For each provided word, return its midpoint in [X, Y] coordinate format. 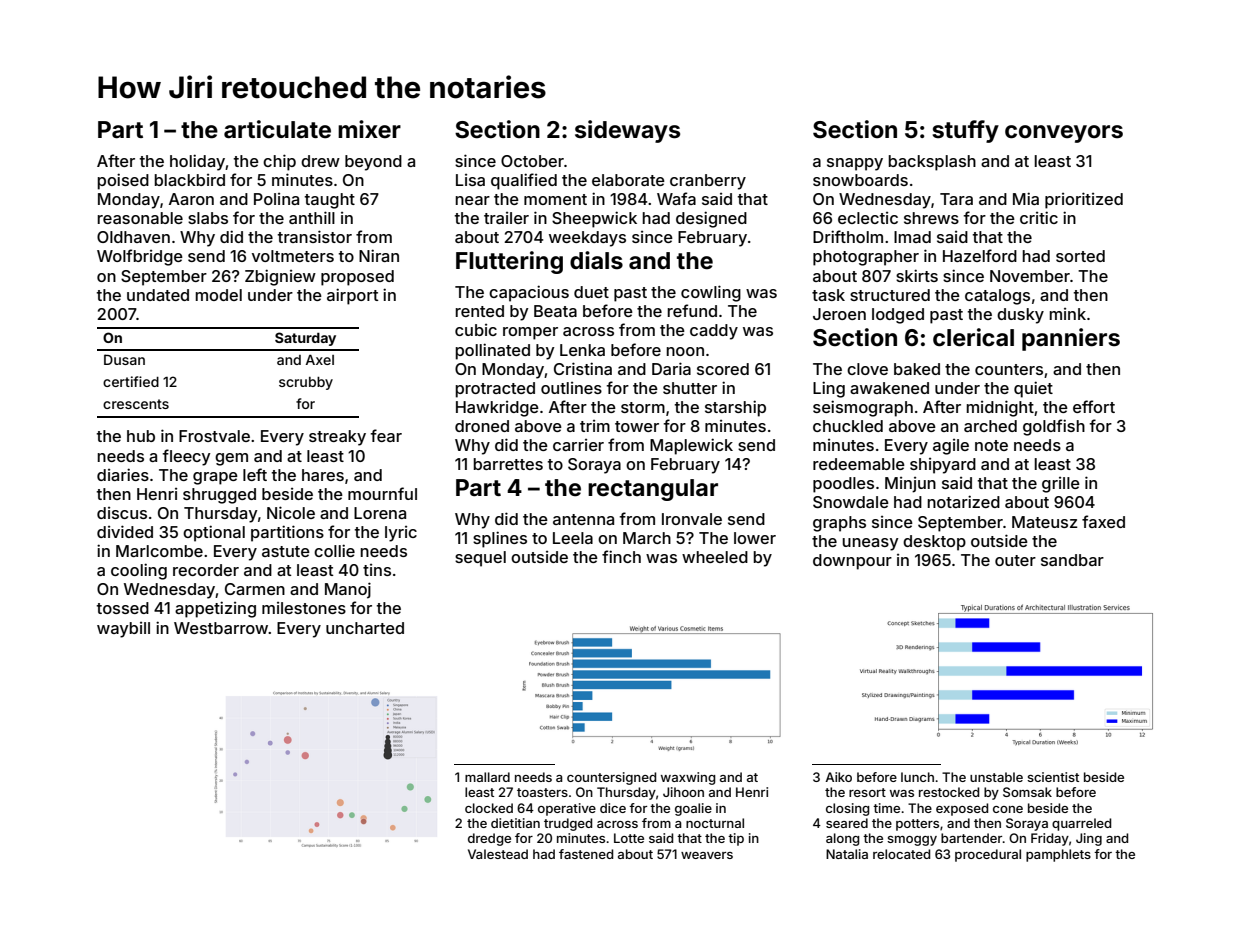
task [828, 295]
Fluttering [509, 262]
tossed [123, 608]
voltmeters [293, 256]
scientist [1053, 777]
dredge [489, 839]
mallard [487, 777]
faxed [1103, 521]
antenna [583, 519]
